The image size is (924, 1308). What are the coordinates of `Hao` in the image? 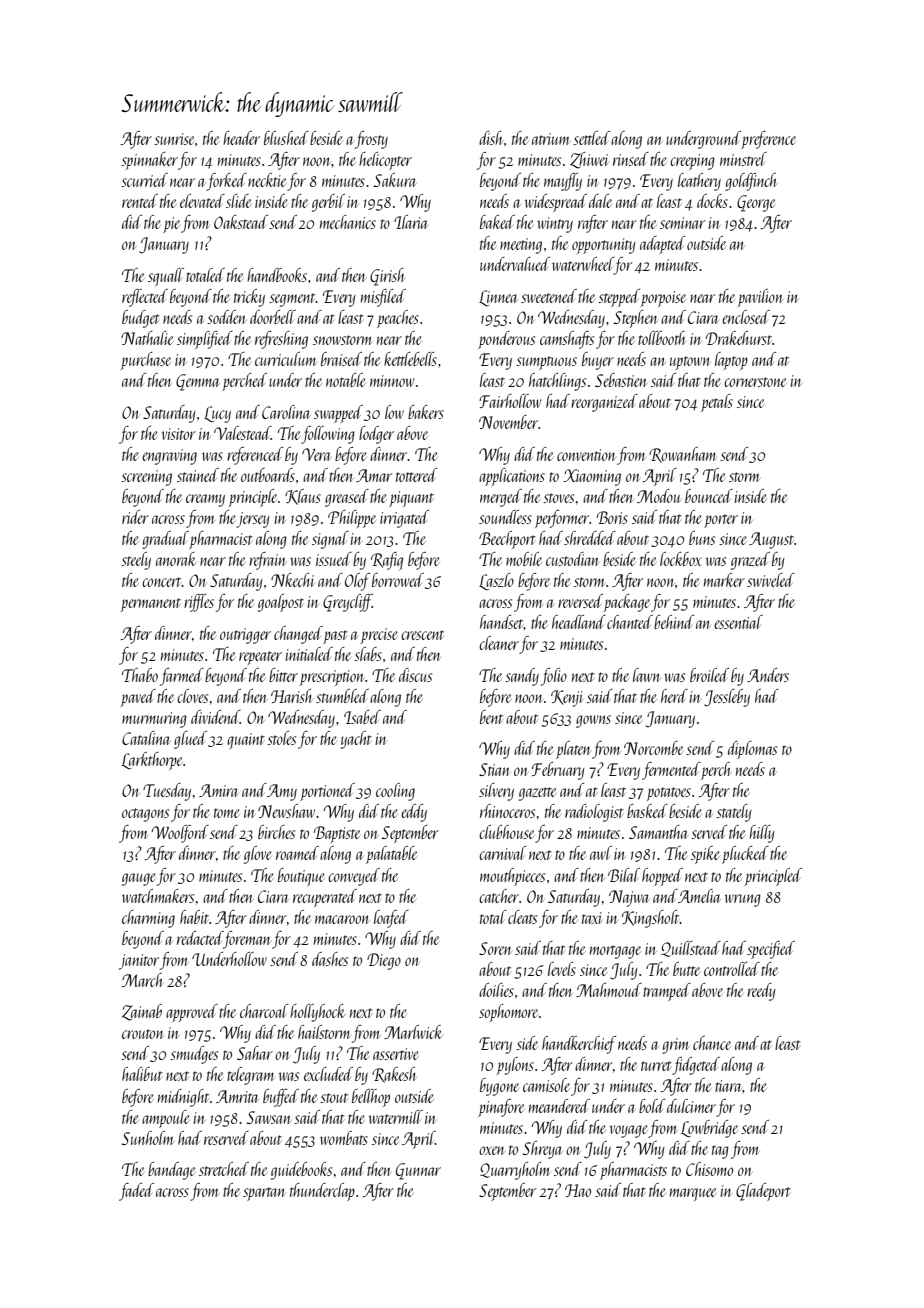 It's located at (578, 1190).
